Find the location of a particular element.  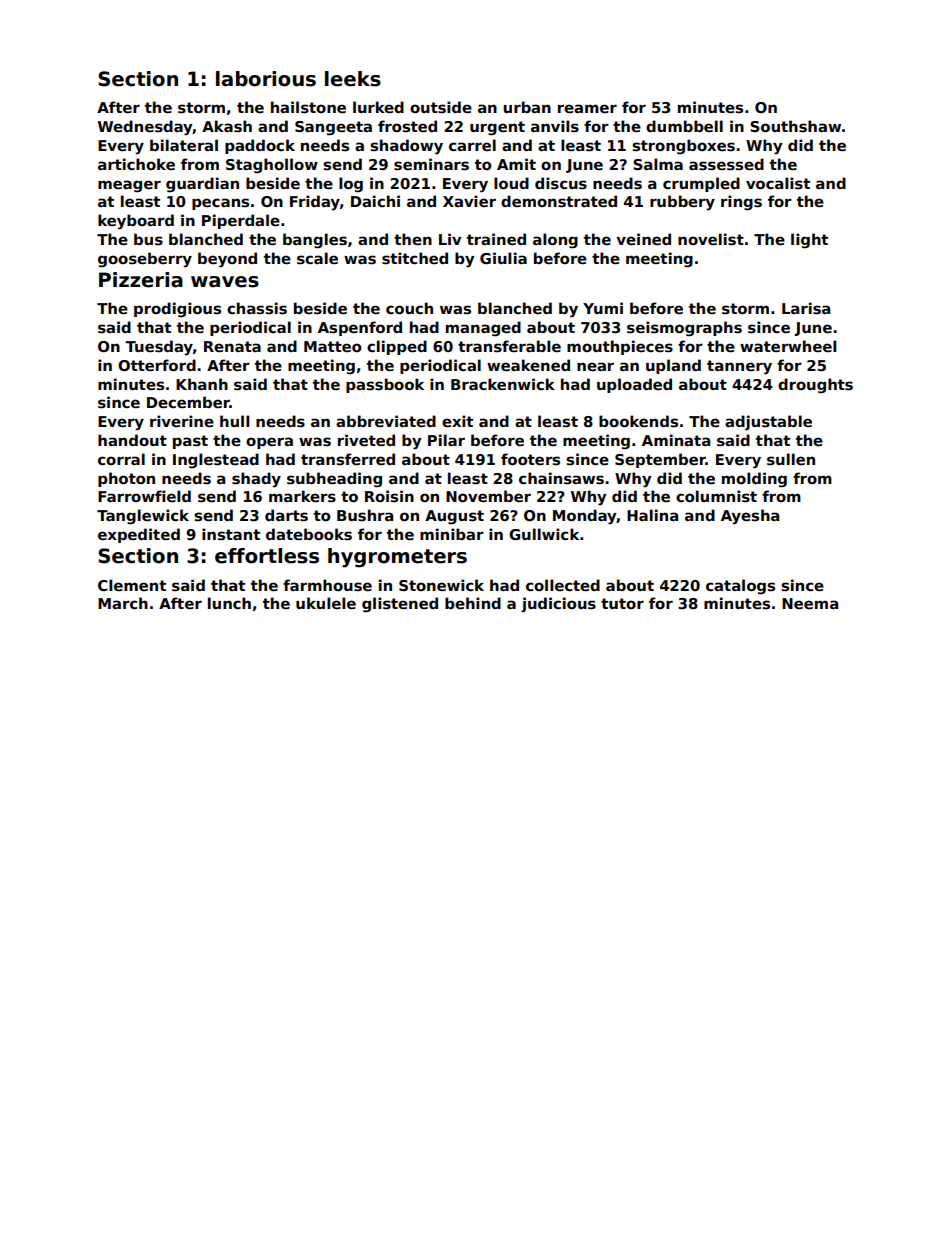

waves is located at coordinates (225, 282).
